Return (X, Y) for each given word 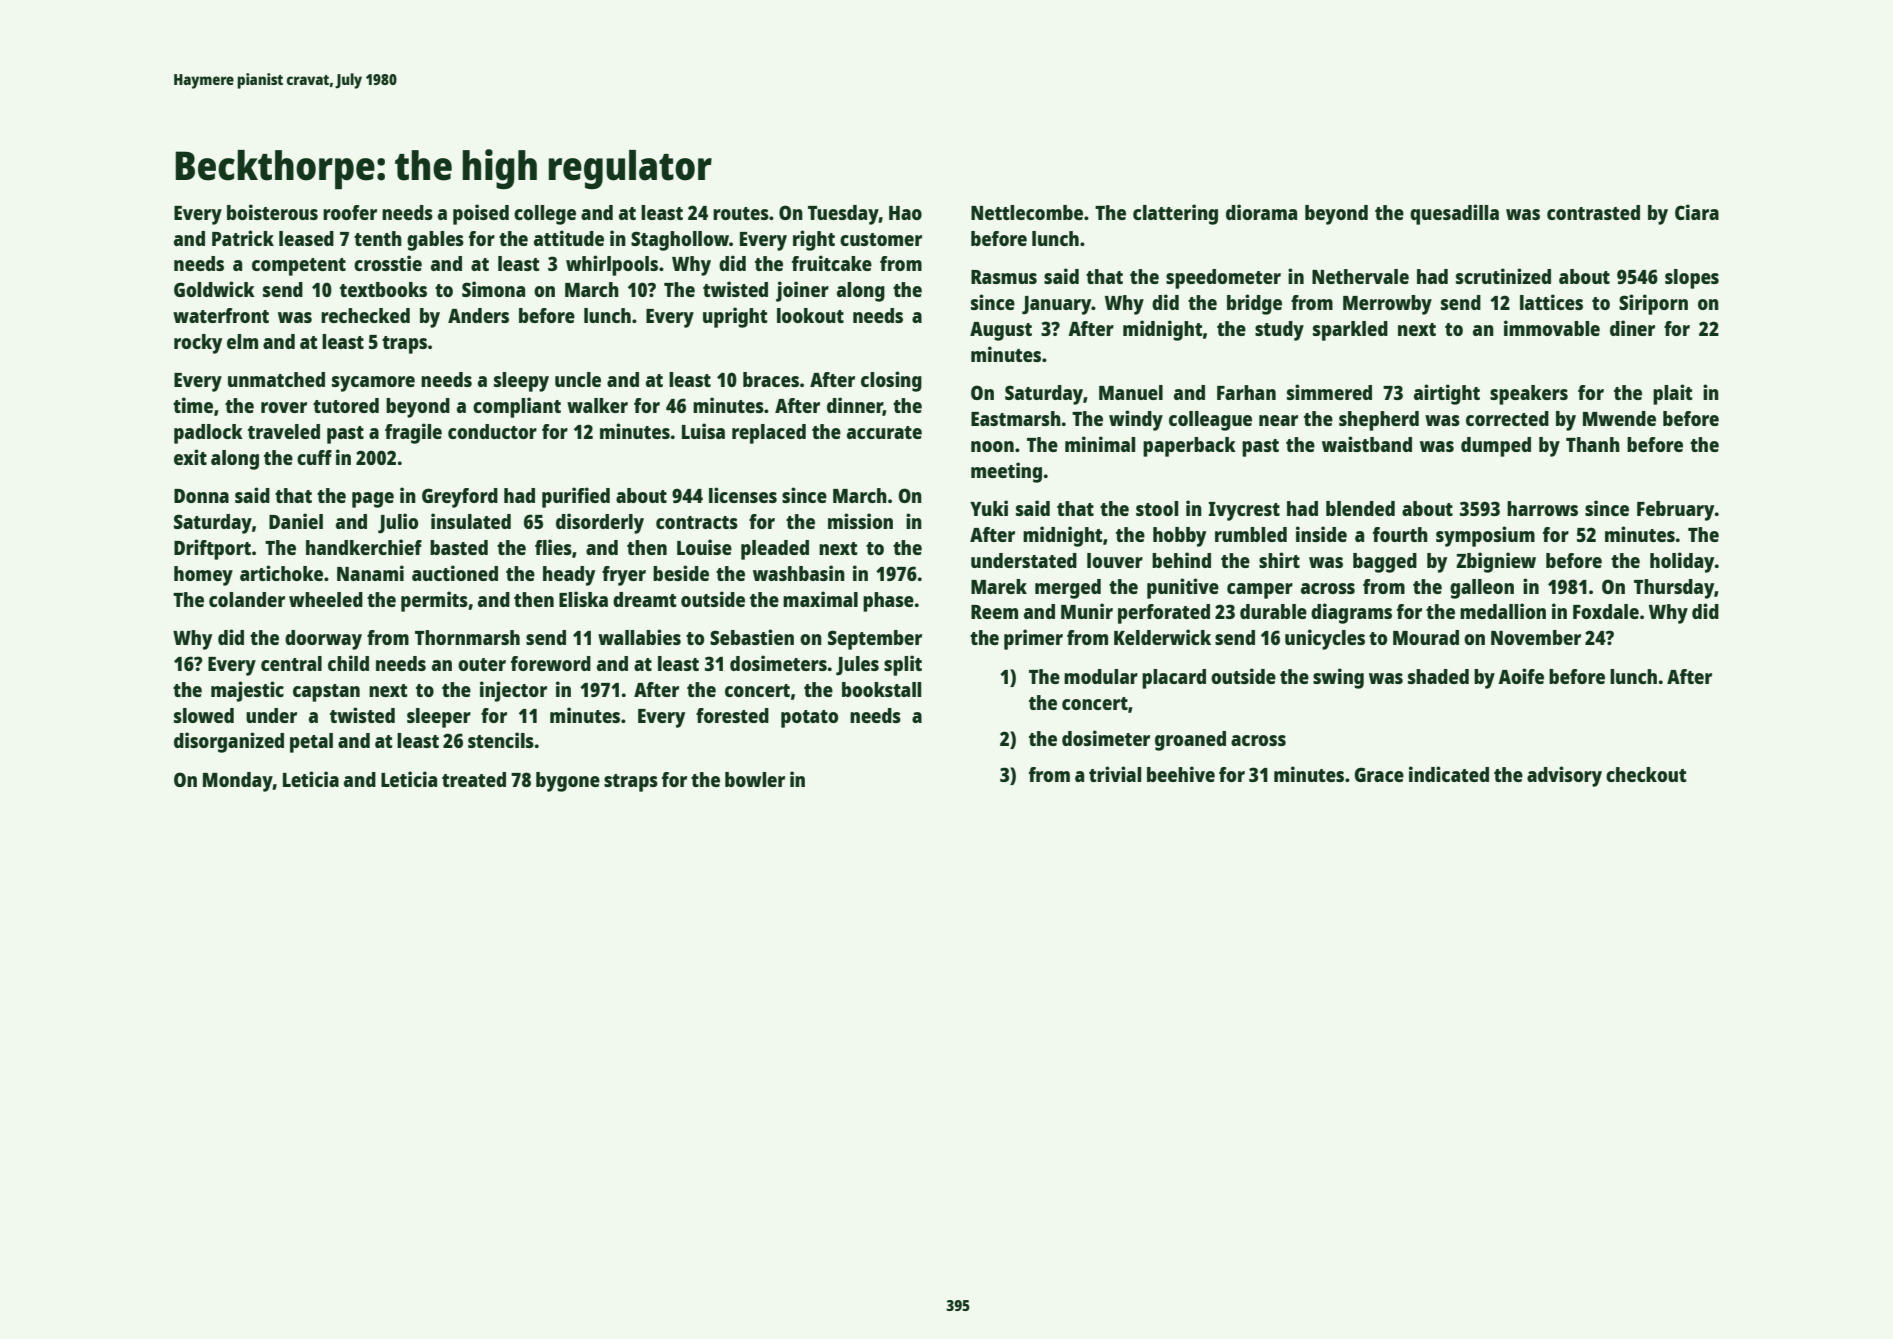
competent (299, 267)
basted (459, 547)
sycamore (373, 384)
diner (1632, 328)
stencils (501, 740)
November (1536, 637)
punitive (1183, 588)
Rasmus (1004, 277)
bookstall (881, 689)
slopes (1692, 279)
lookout (810, 315)
